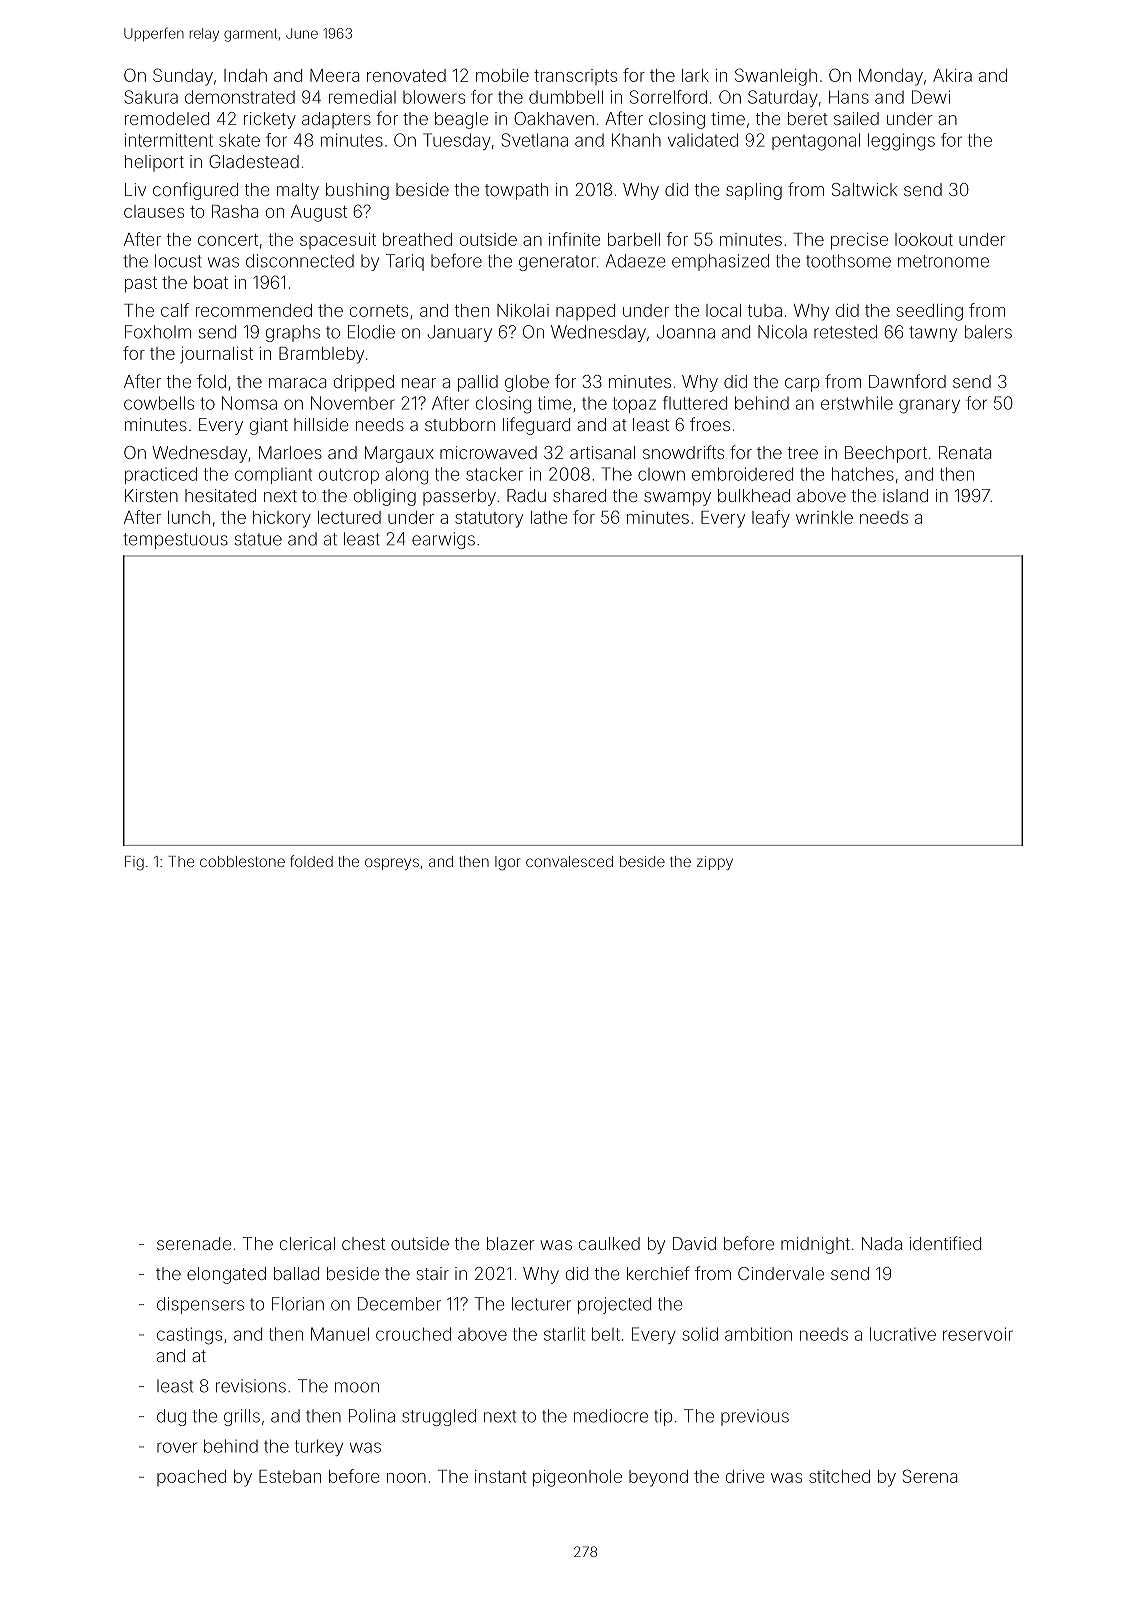 This image has width=1146, height=1621. Describe the element at coordinates (258, 539) in the image. I see `statue` at that location.
